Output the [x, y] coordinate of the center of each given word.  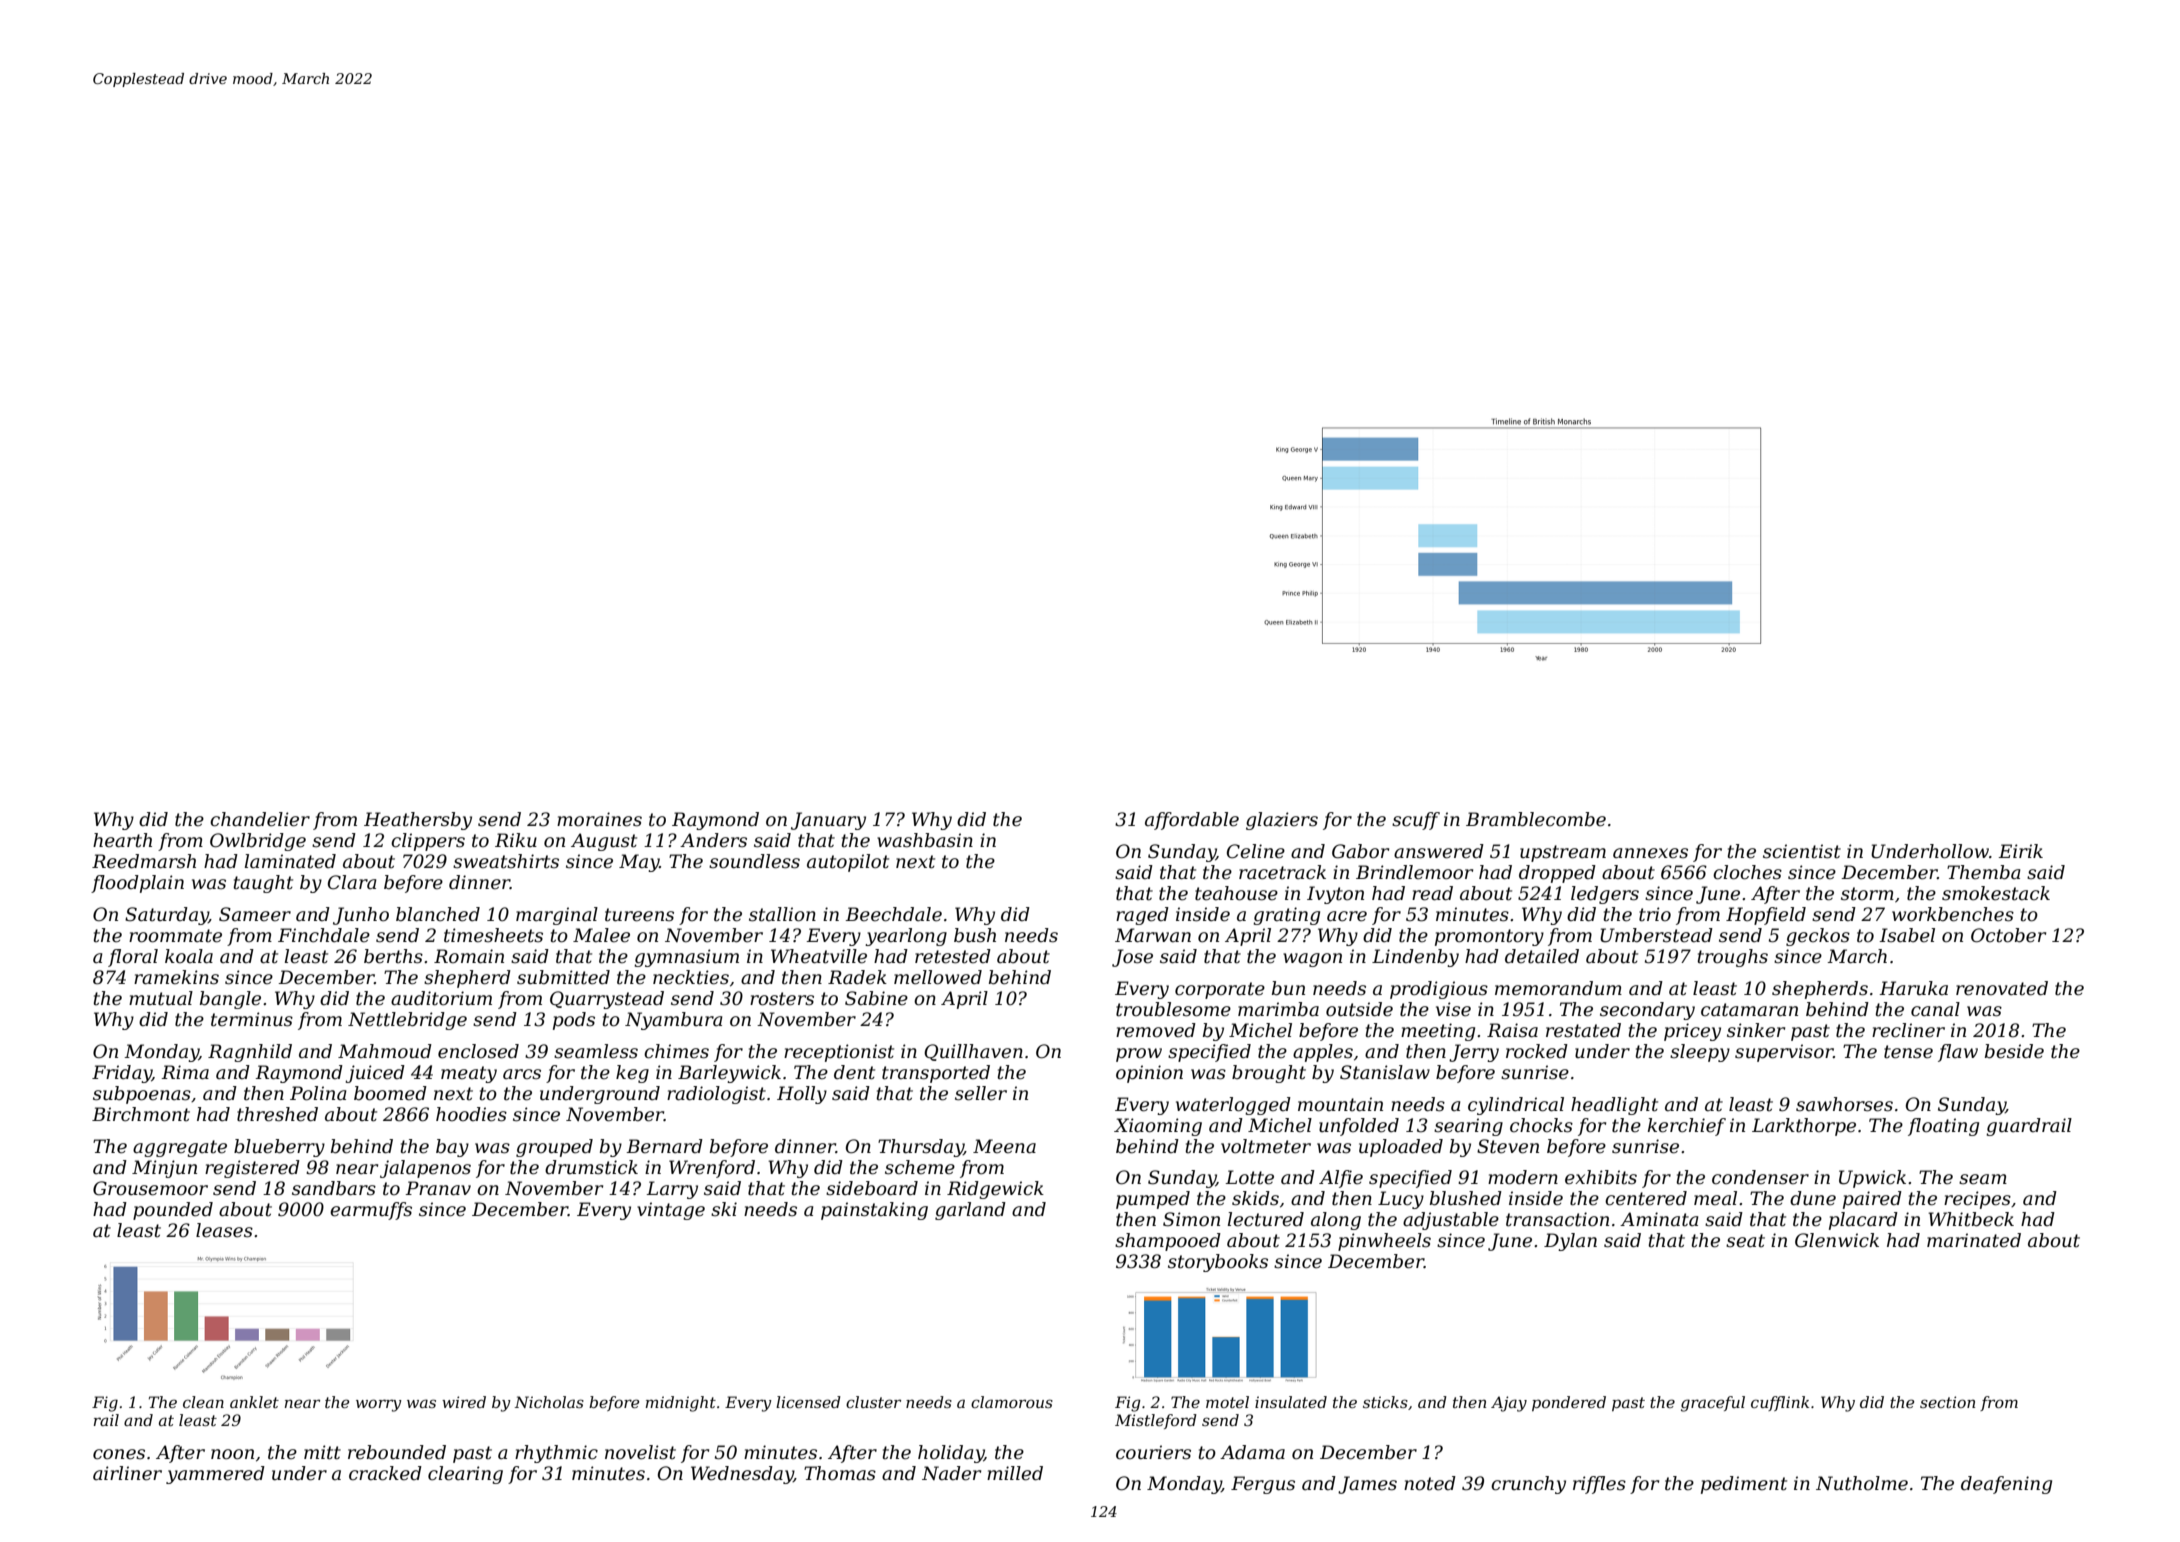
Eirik [2020, 851]
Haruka [1913, 988]
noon [232, 1454]
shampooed [1168, 1242]
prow [1139, 1055]
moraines [599, 819]
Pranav [438, 1188]
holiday [951, 1454]
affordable [1192, 821]
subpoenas [142, 1095]
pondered [1569, 1403]
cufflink [1780, 1403]
